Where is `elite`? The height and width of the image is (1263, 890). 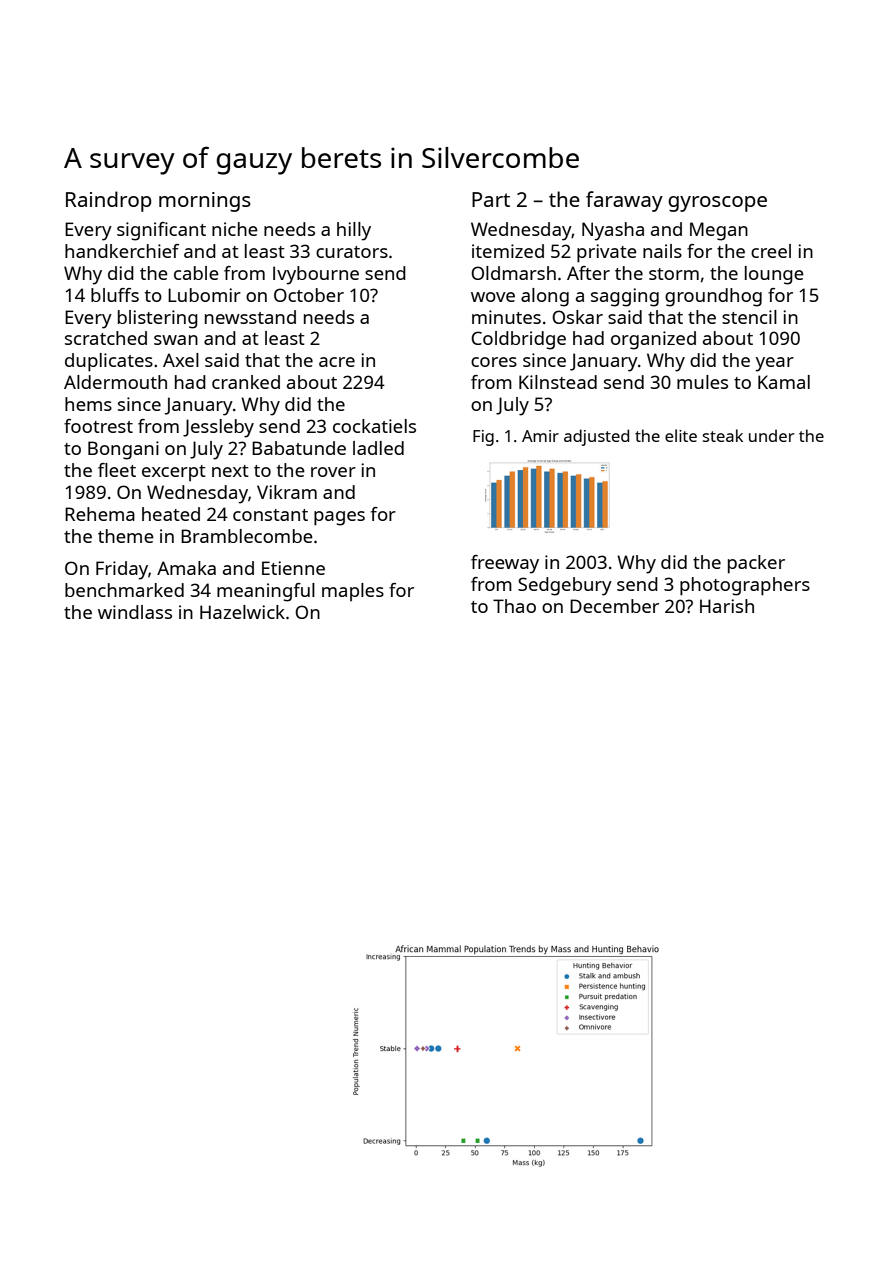
elite is located at coordinates (681, 435).
